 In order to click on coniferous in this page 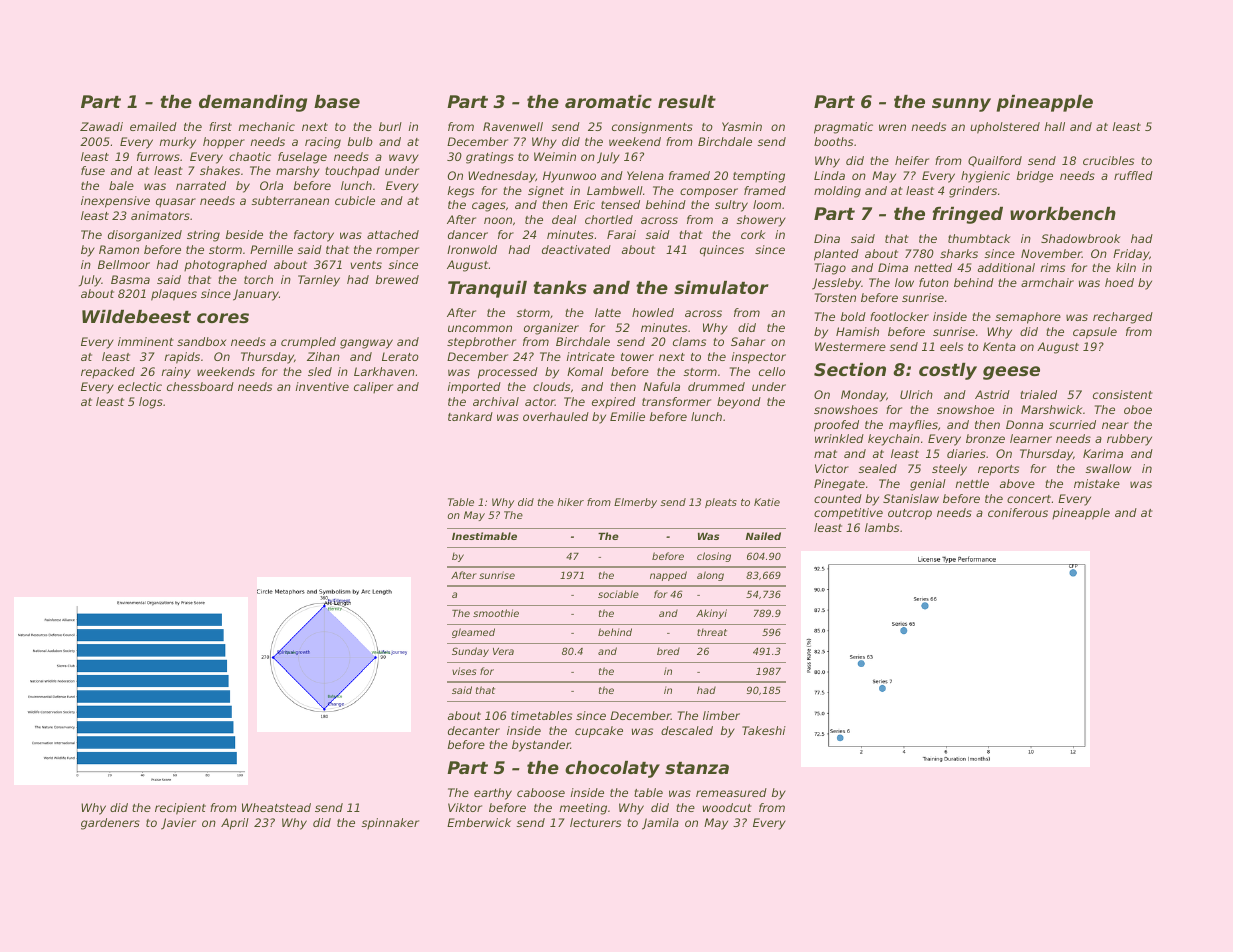, I will do `click(1018, 512)`.
